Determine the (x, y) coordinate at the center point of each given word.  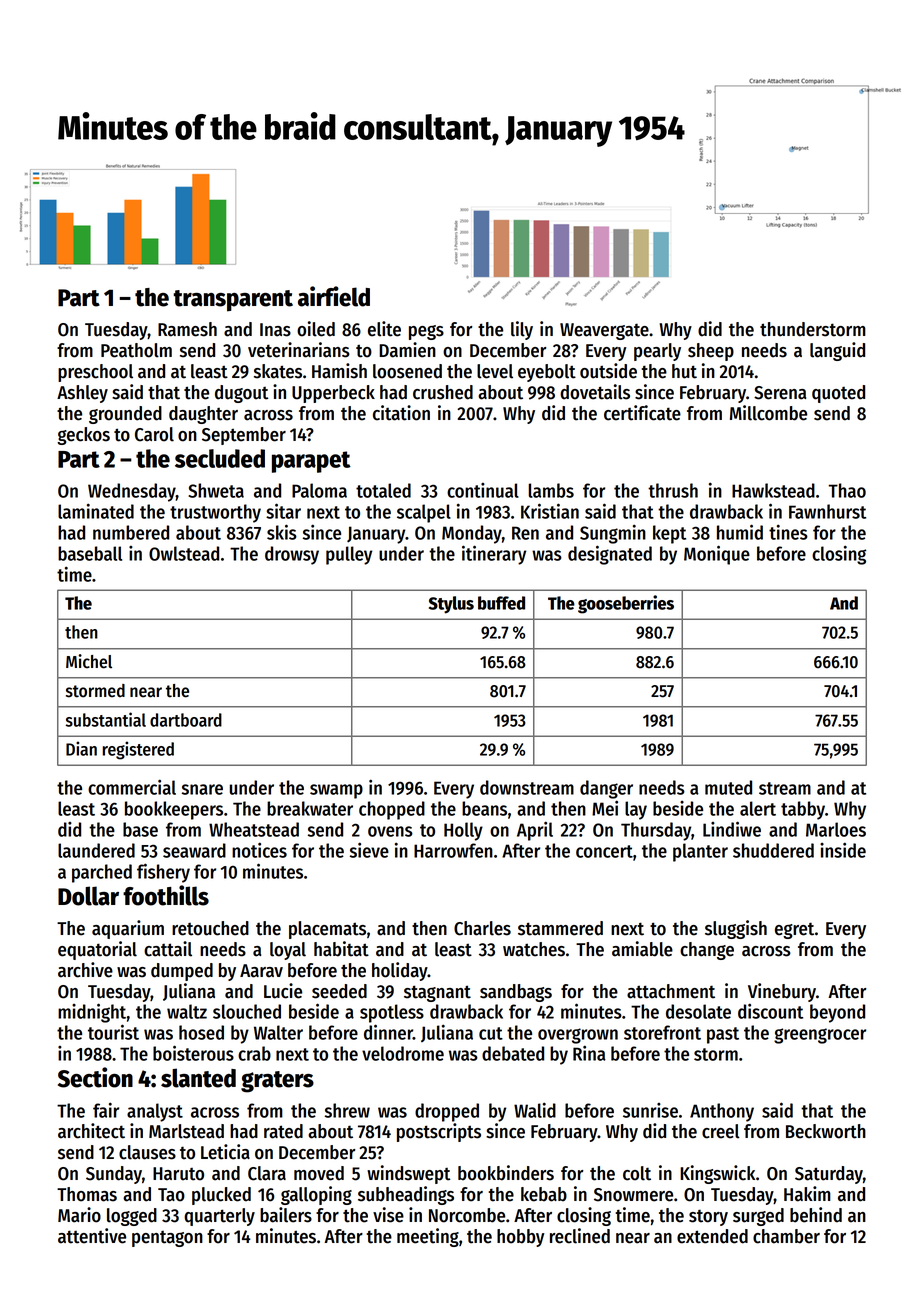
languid (837, 351)
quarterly (219, 1217)
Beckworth (826, 1131)
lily (522, 330)
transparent (233, 301)
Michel (89, 661)
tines (788, 532)
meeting (428, 1237)
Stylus (451, 605)
